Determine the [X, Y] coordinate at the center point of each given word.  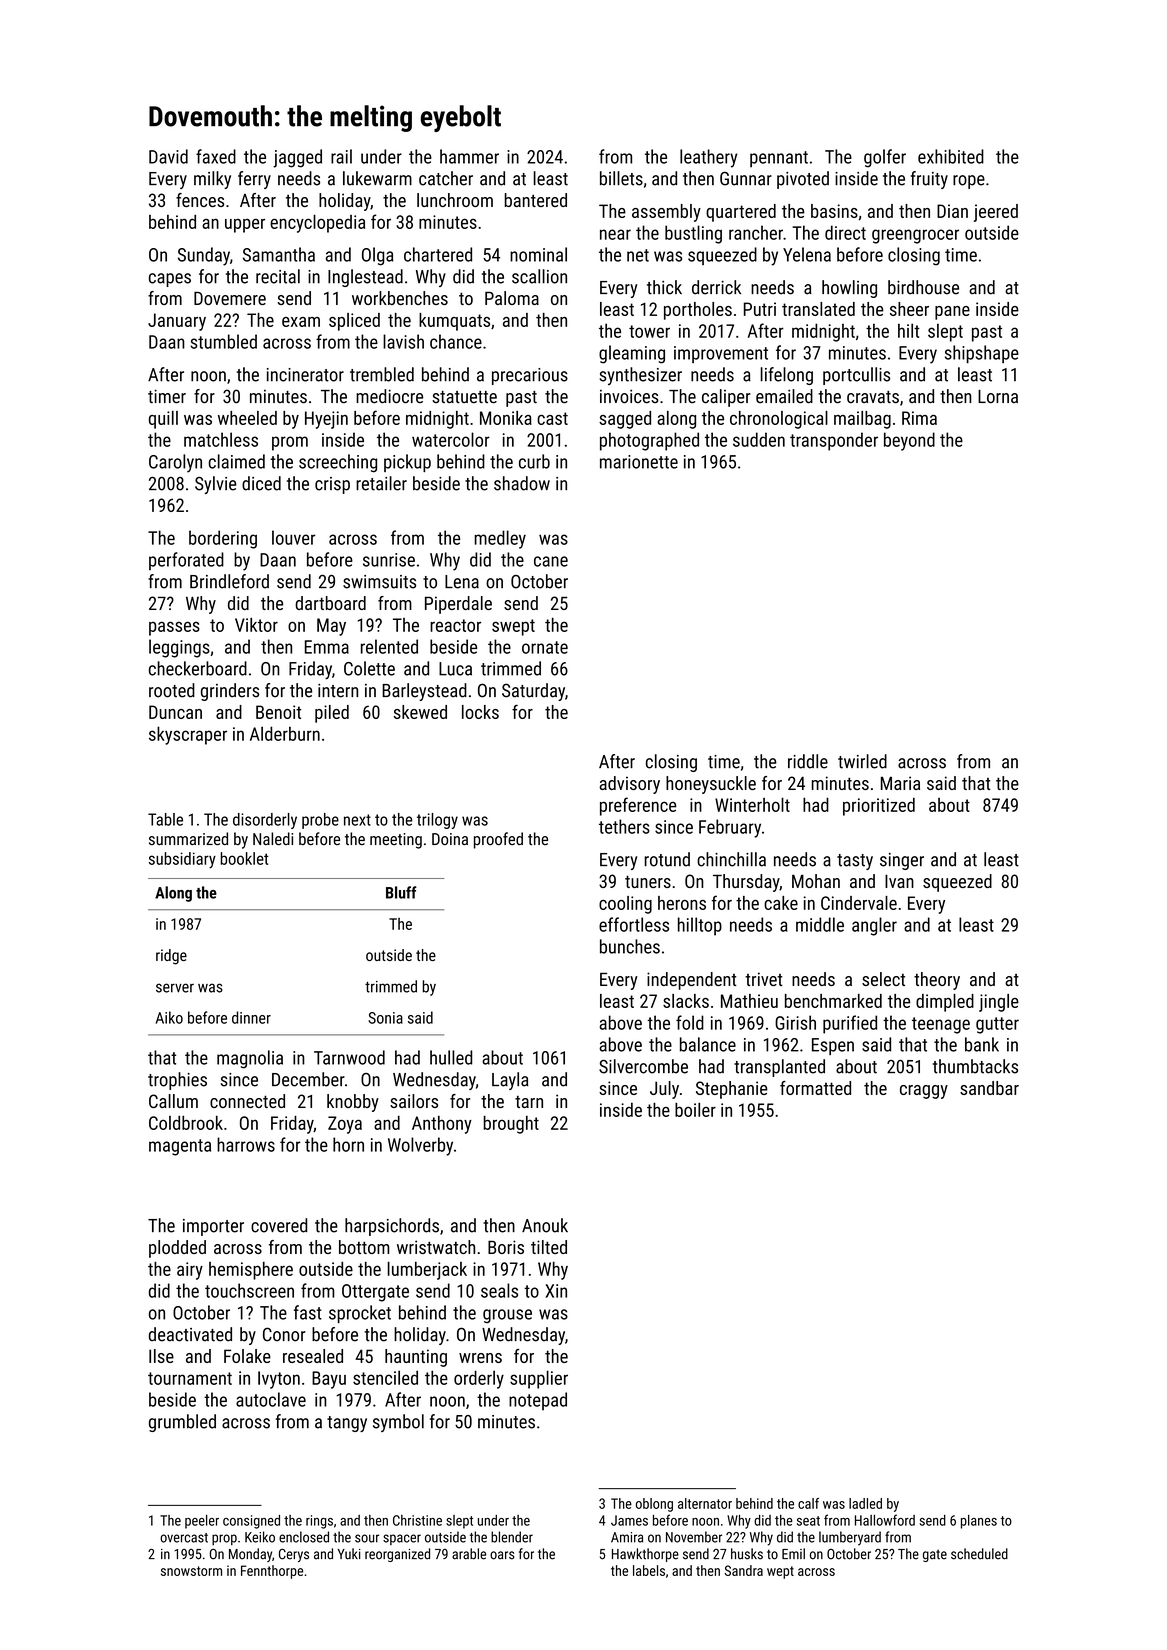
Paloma [512, 298]
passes [174, 628]
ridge [171, 957]
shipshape [982, 354]
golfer [885, 158]
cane [551, 561]
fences [200, 200]
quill [163, 420]
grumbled [182, 1423]
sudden [759, 439]
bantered [536, 200]
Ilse [161, 1356]
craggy [924, 1092]
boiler [695, 1110]
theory [937, 981]
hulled [451, 1057]
